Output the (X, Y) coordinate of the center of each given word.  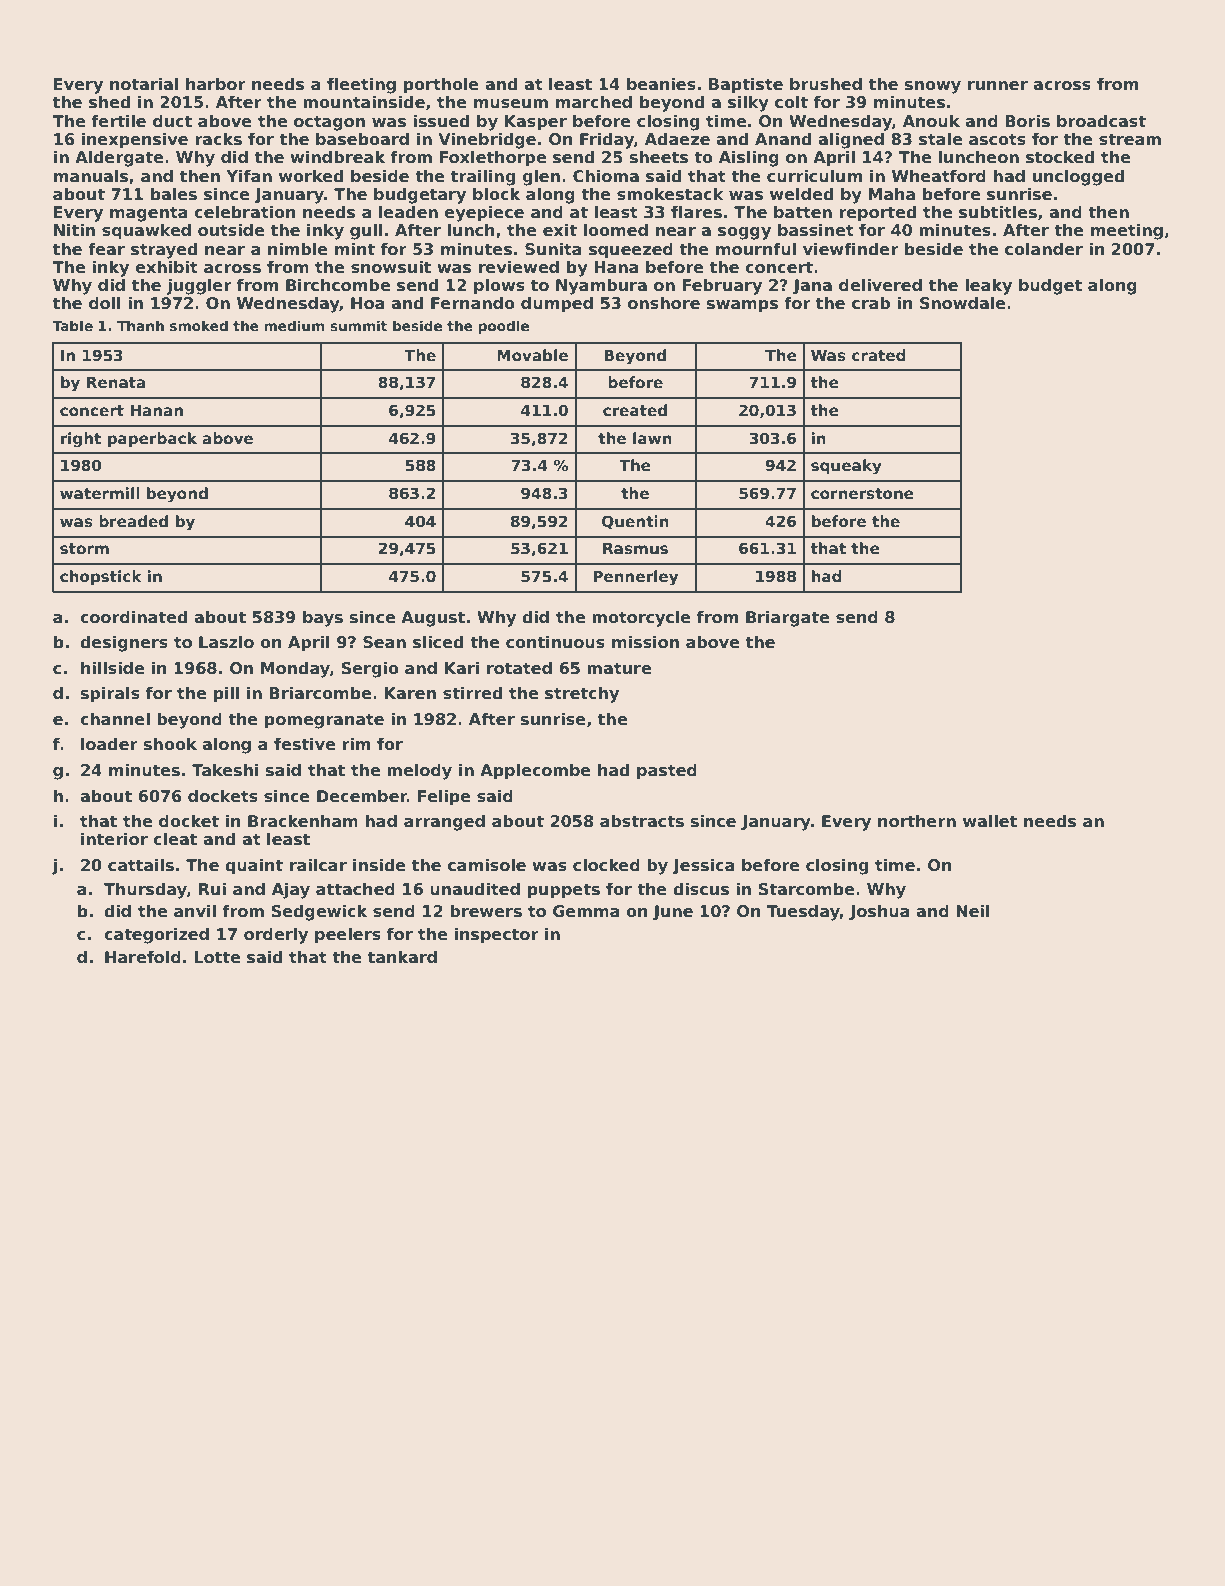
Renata (116, 382)
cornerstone (862, 494)
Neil (972, 911)
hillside (112, 668)
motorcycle (641, 618)
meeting (1127, 231)
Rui (212, 888)
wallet (990, 821)
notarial (144, 84)
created (635, 410)
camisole (487, 865)
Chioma (606, 176)
